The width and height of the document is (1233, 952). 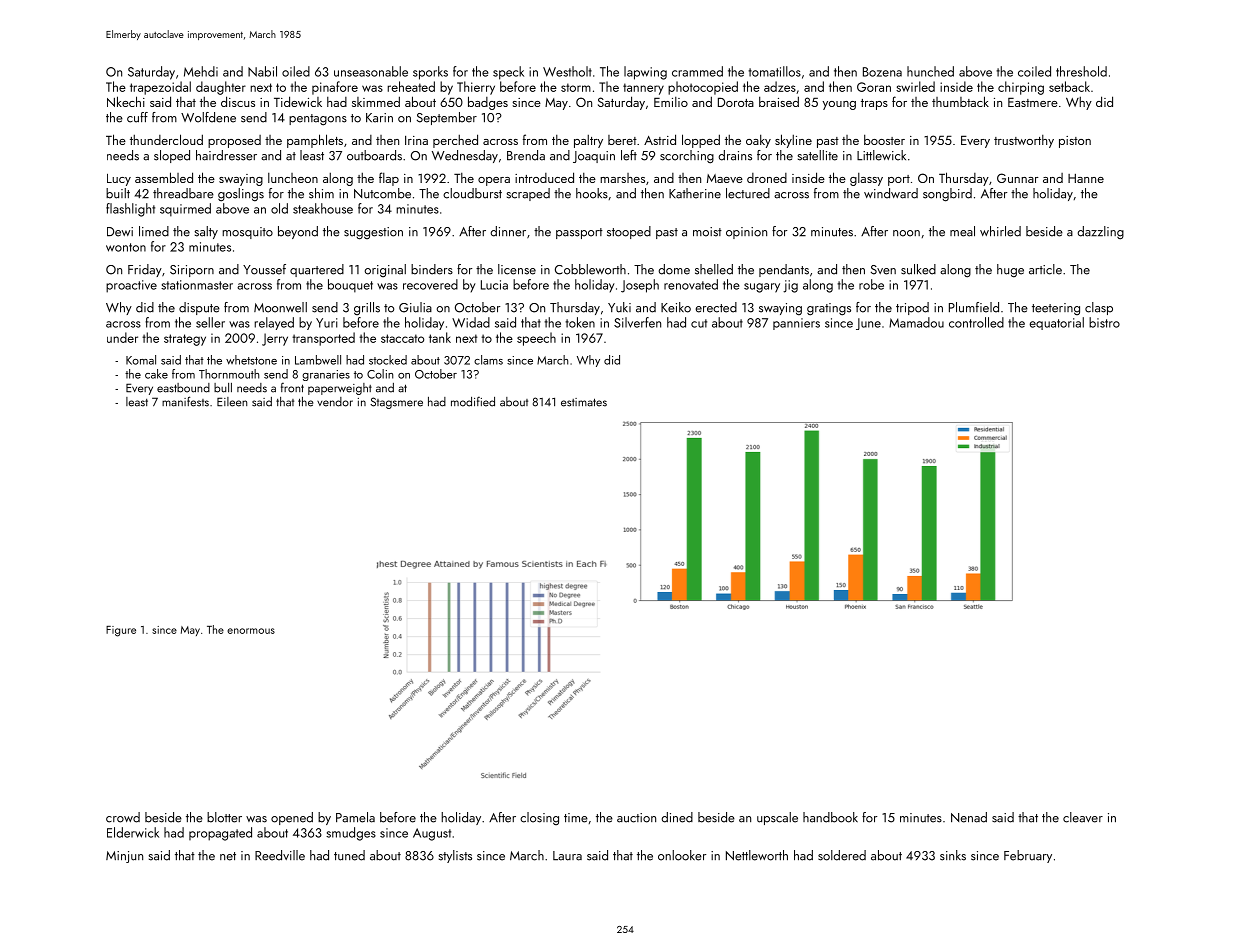 I want to click on opinion, so click(x=746, y=233).
